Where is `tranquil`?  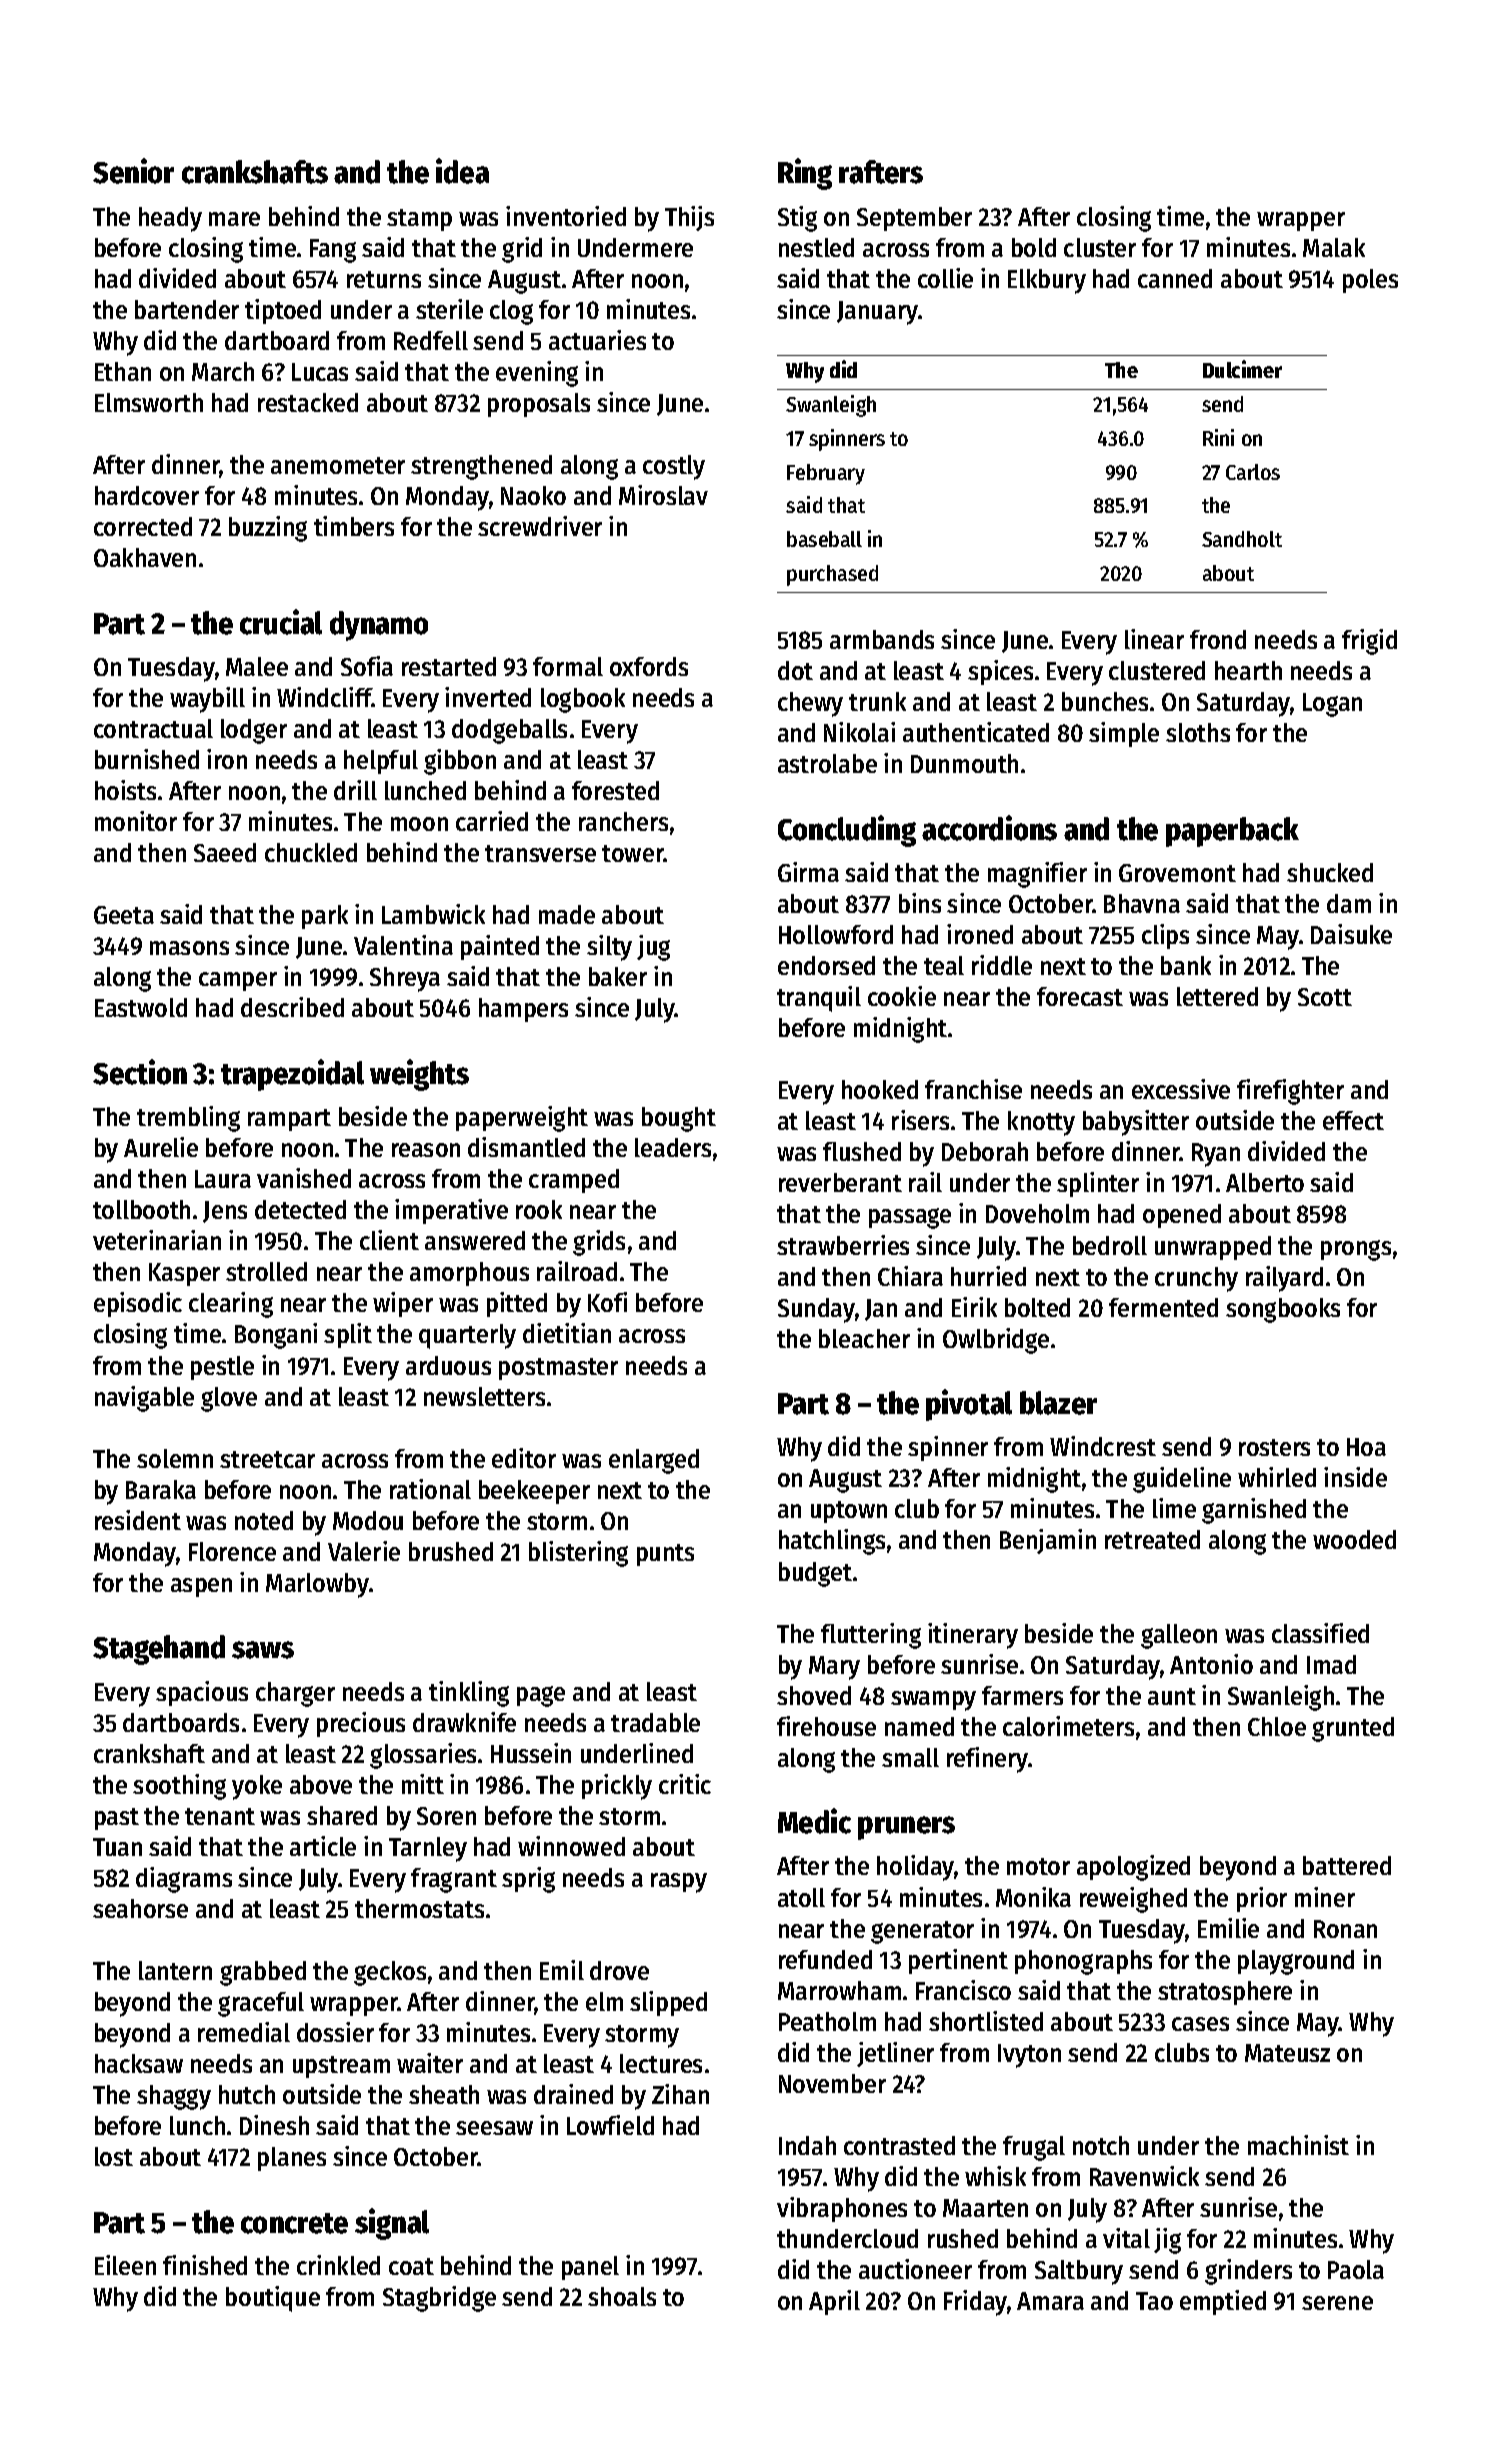
tranquil is located at coordinates (819, 999).
